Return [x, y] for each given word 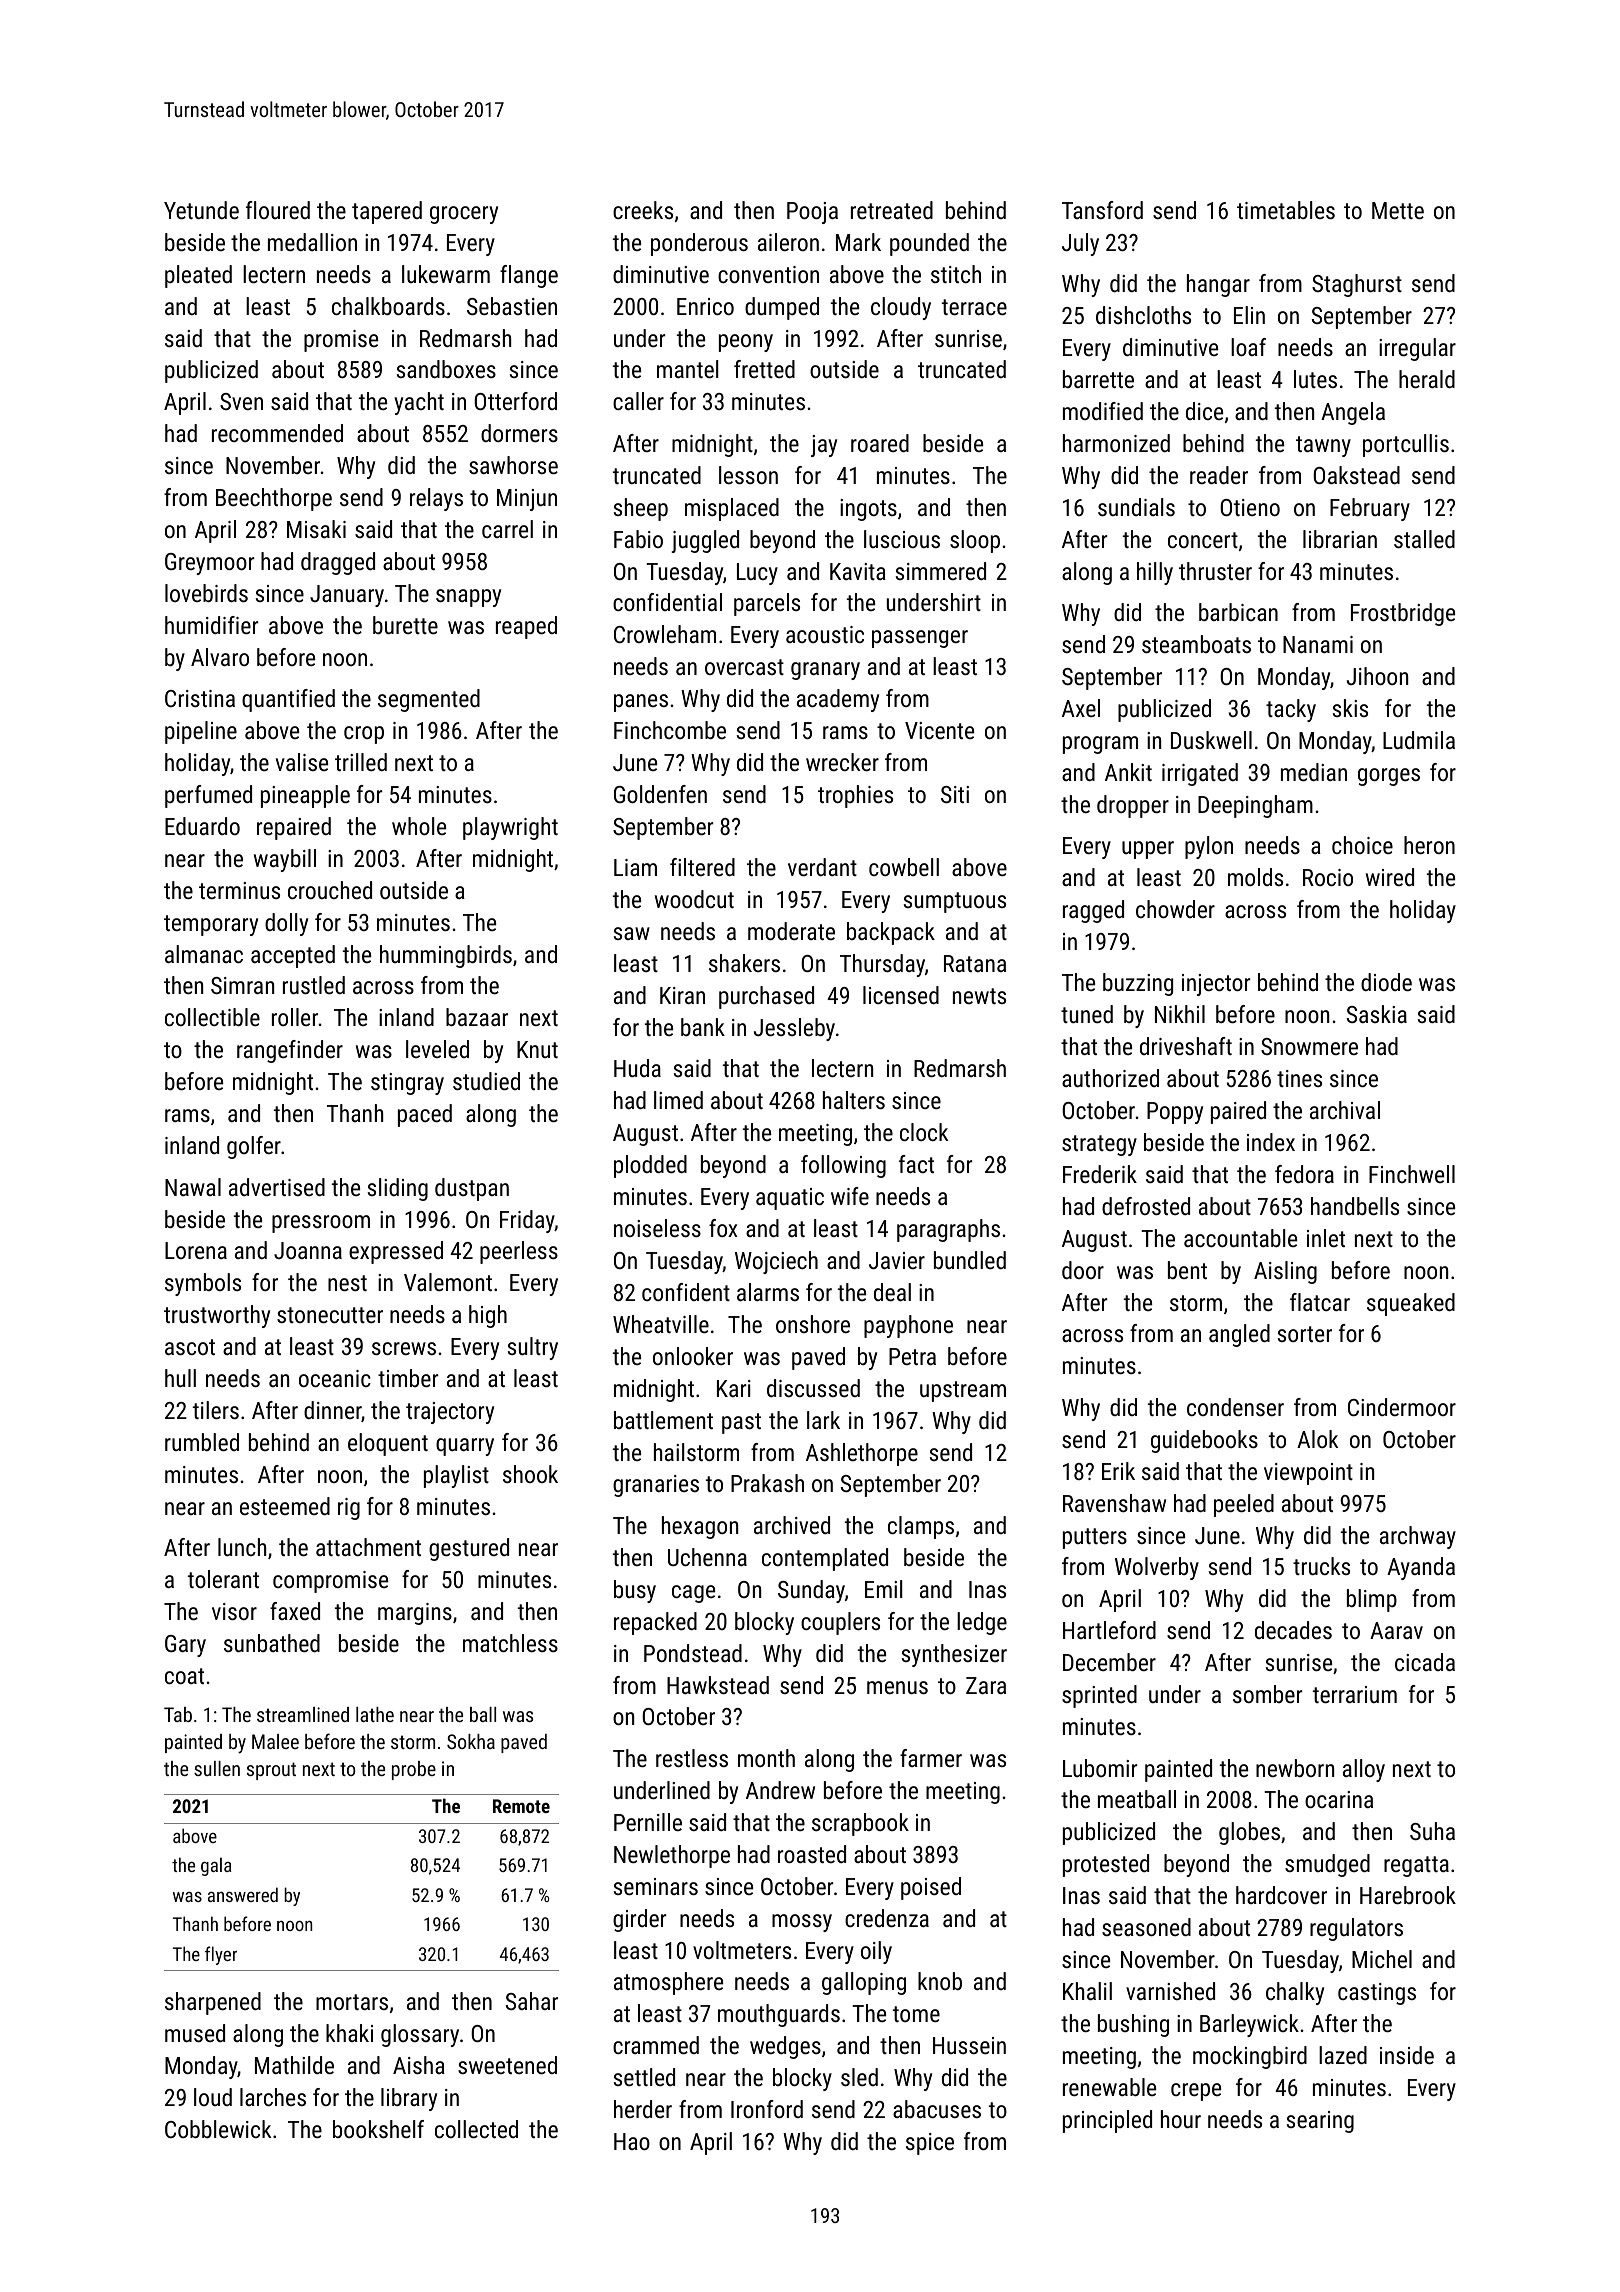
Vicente [939, 730]
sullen [217, 1768]
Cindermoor [1402, 1407]
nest [347, 1283]
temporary [211, 925]
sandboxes [446, 369]
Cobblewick [218, 2129]
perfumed [208, 796]
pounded [929, 244]
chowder [1175, 909]
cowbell [904, 867]
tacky [1291, 710]
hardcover [1281, 1895]
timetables [1286, 210]
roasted [812, 1854]
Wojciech [776, 1262]
